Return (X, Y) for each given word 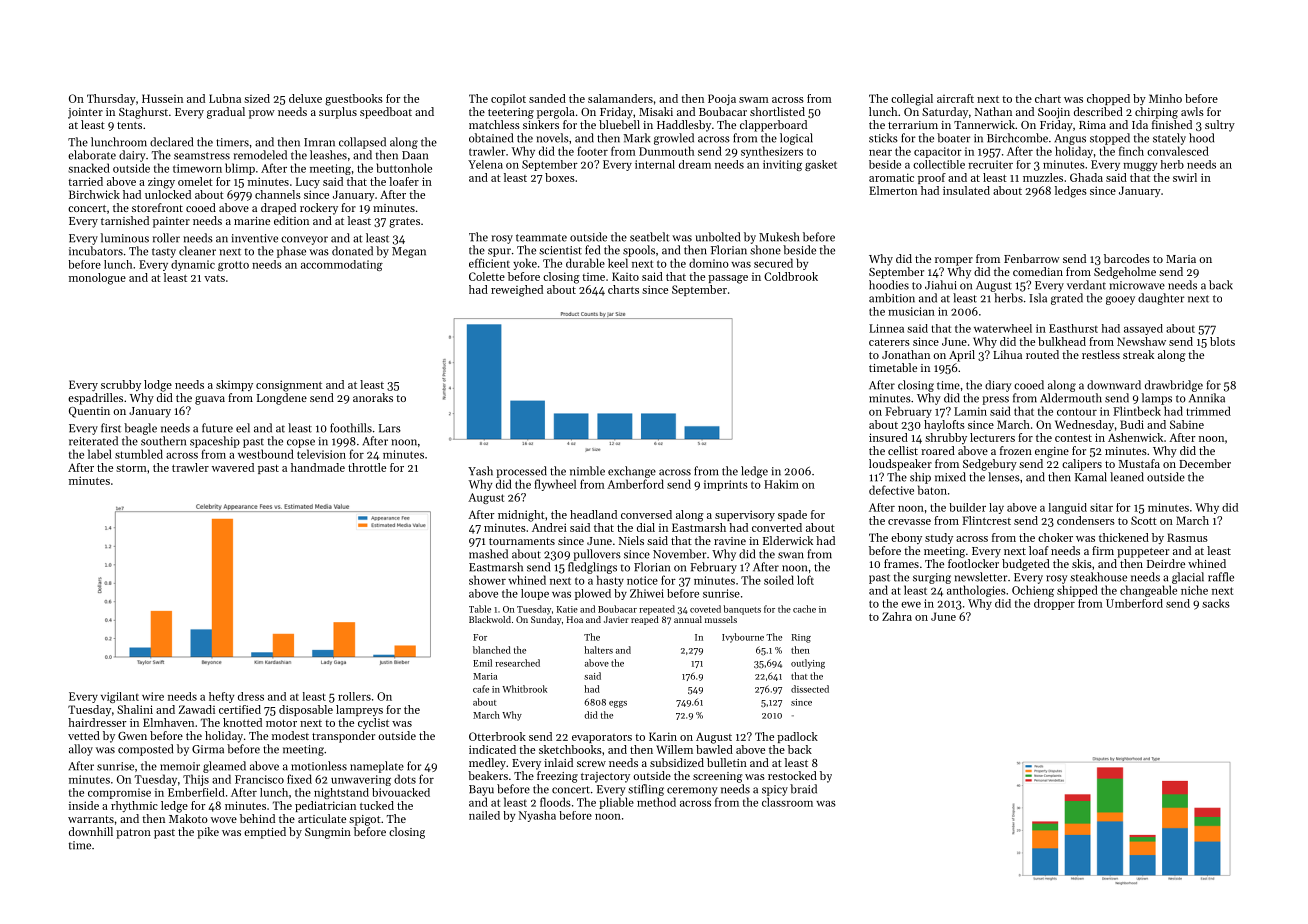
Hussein (162, 98)
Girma (208, 749)
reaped (645, 620)
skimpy (234, 385)
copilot (508, 99)
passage (728, 279)
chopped (1108, 99)
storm (131, 468)
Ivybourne (743, 638)
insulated (966, 190)
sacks (1215, 603)
